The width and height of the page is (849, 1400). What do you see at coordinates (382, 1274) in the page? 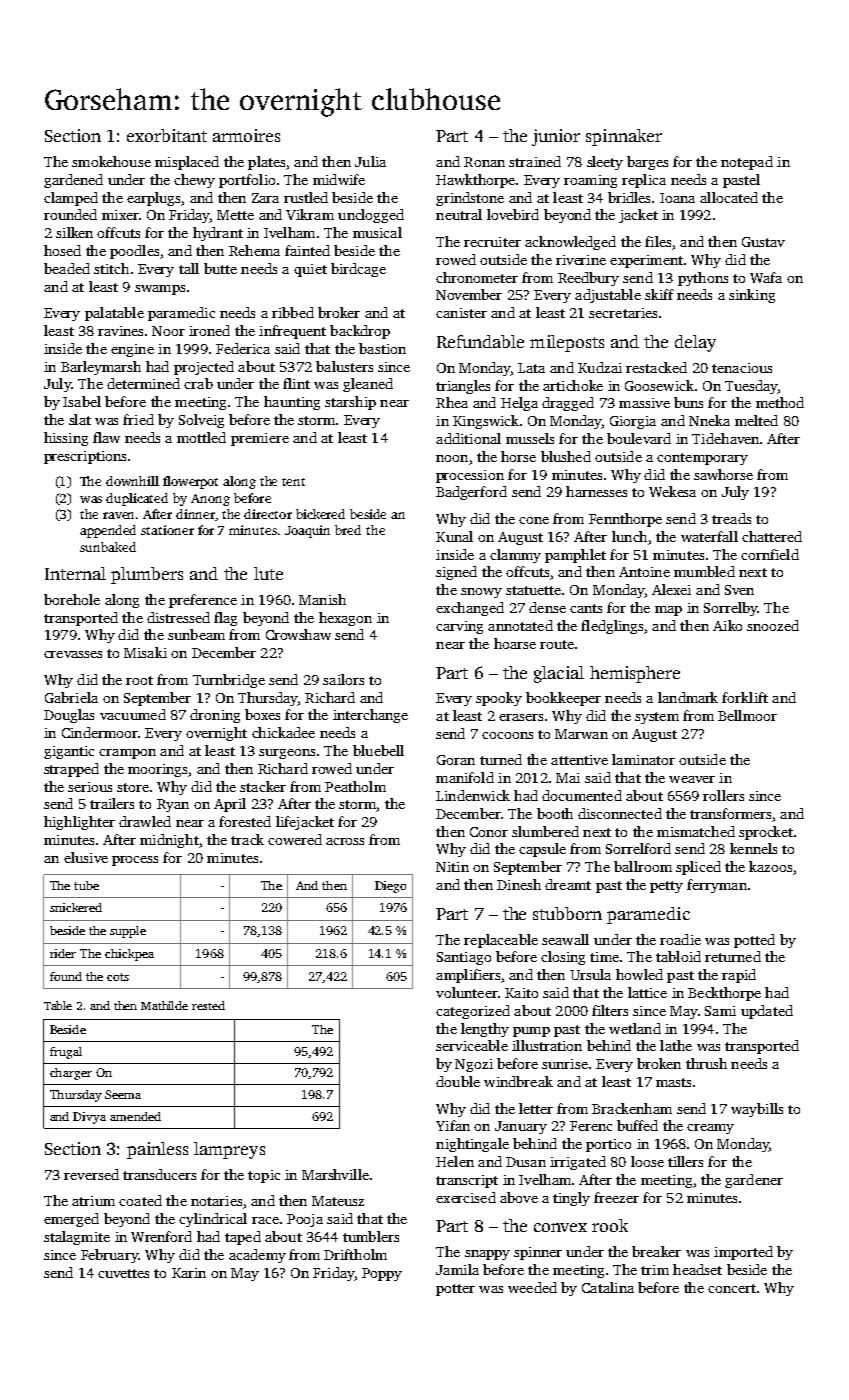
I see `Poppy` at bounding box center [382, 1274].
